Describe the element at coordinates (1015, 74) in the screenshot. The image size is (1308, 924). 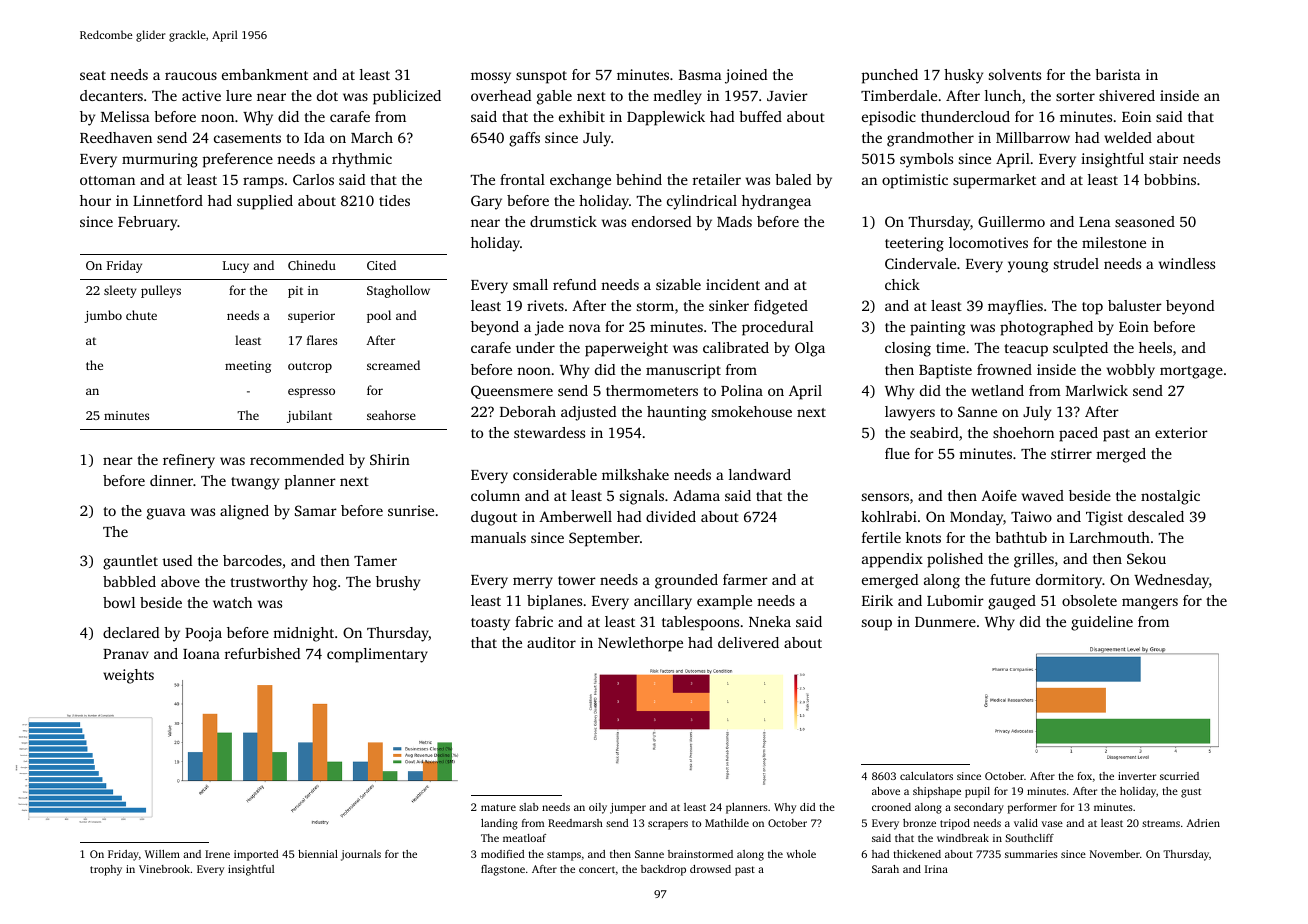
I see `solvents` at that location.
